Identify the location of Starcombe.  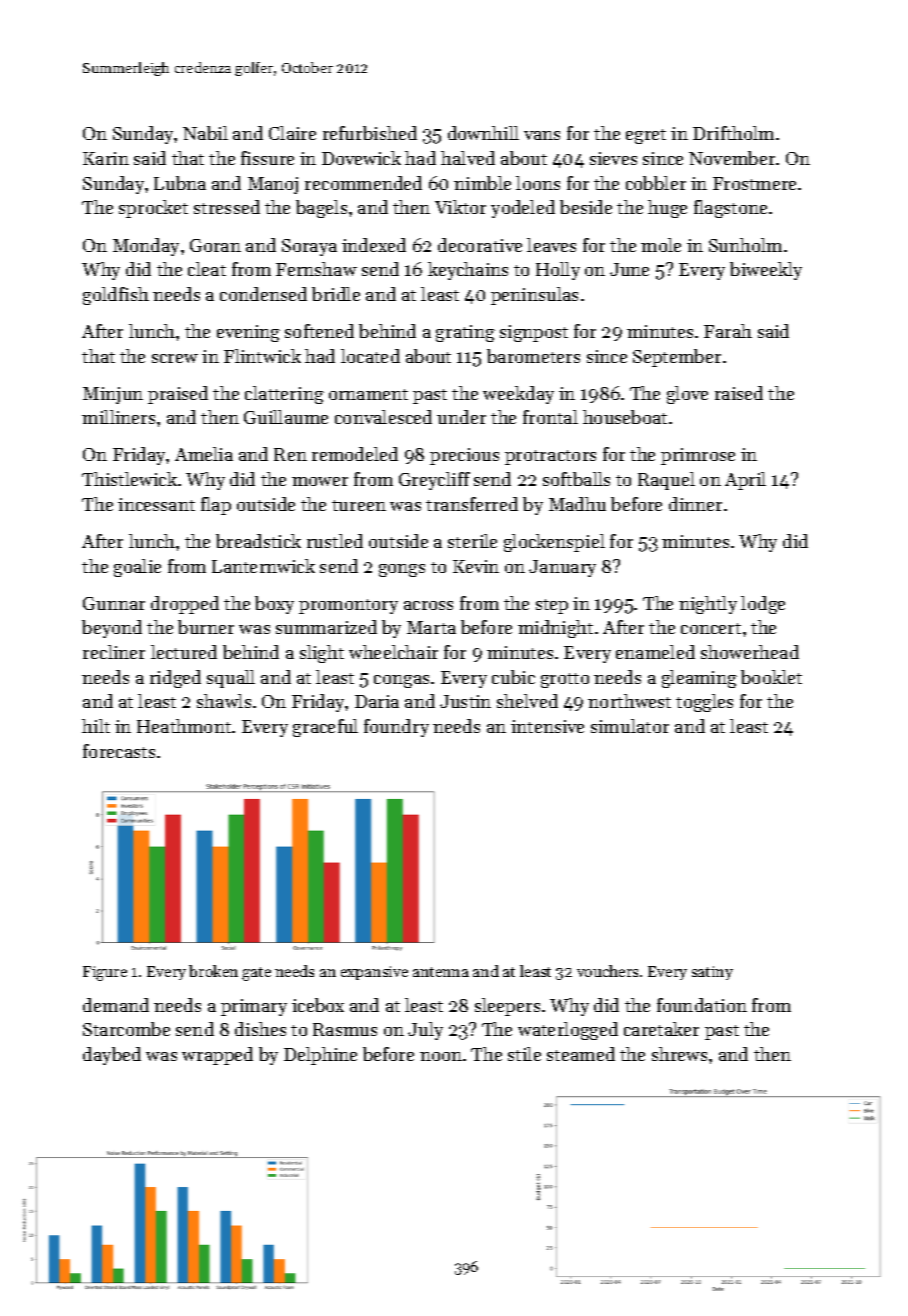
(126, 1029).
